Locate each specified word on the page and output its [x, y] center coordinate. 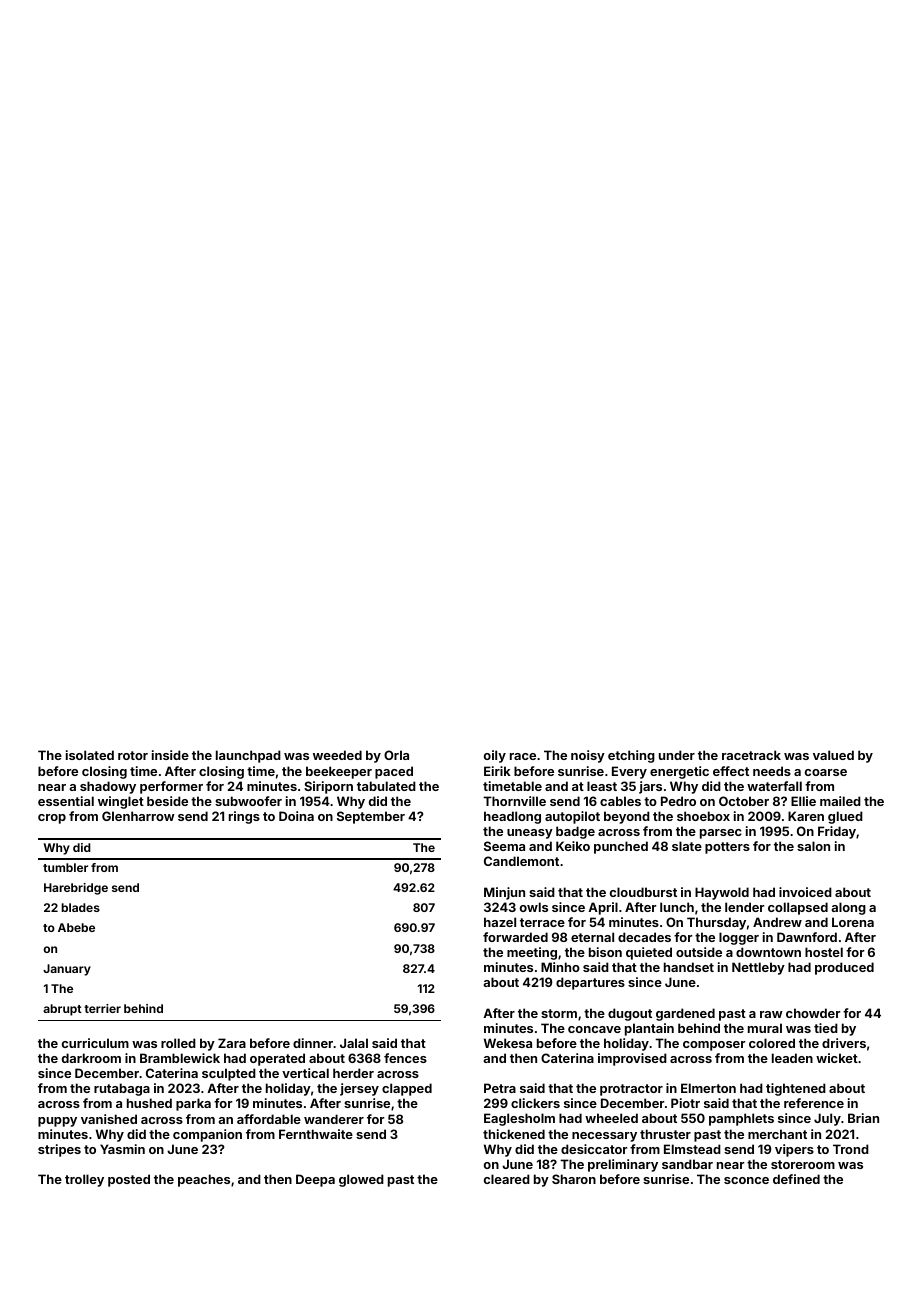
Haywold [722, 893]
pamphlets [741, 1119]
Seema [504, 846]
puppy [57, 1122]
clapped [407, 1089]
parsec [721, 834]
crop [52, 819]
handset [689, 967]
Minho [560, 967]
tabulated [386, 786]
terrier [102, 1008]
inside [170, 755]
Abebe [76, 927]
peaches [204, 1180]
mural [765, 1028]
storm [559, 1013]
